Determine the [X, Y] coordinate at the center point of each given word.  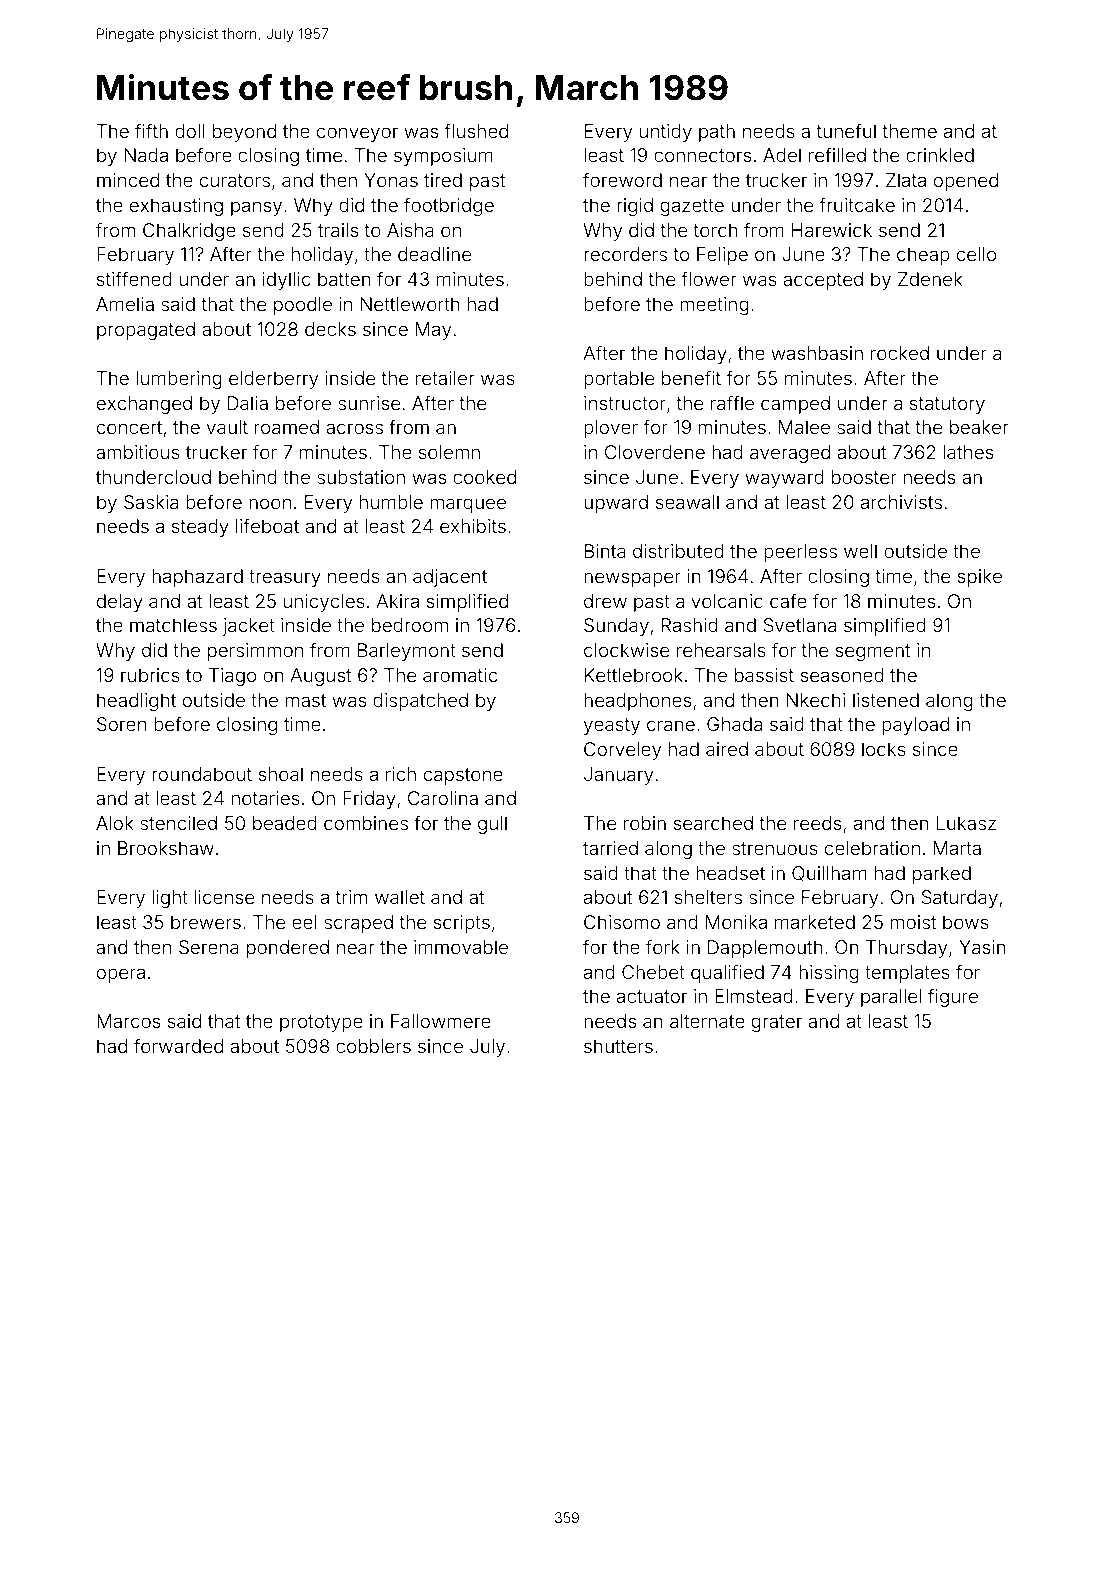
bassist [764, 675]
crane [671, 725]
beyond [244, 133]
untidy [666, 133]
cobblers [373, 1046]
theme [909, 131]
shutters [618, 1046]
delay [120, 603]
